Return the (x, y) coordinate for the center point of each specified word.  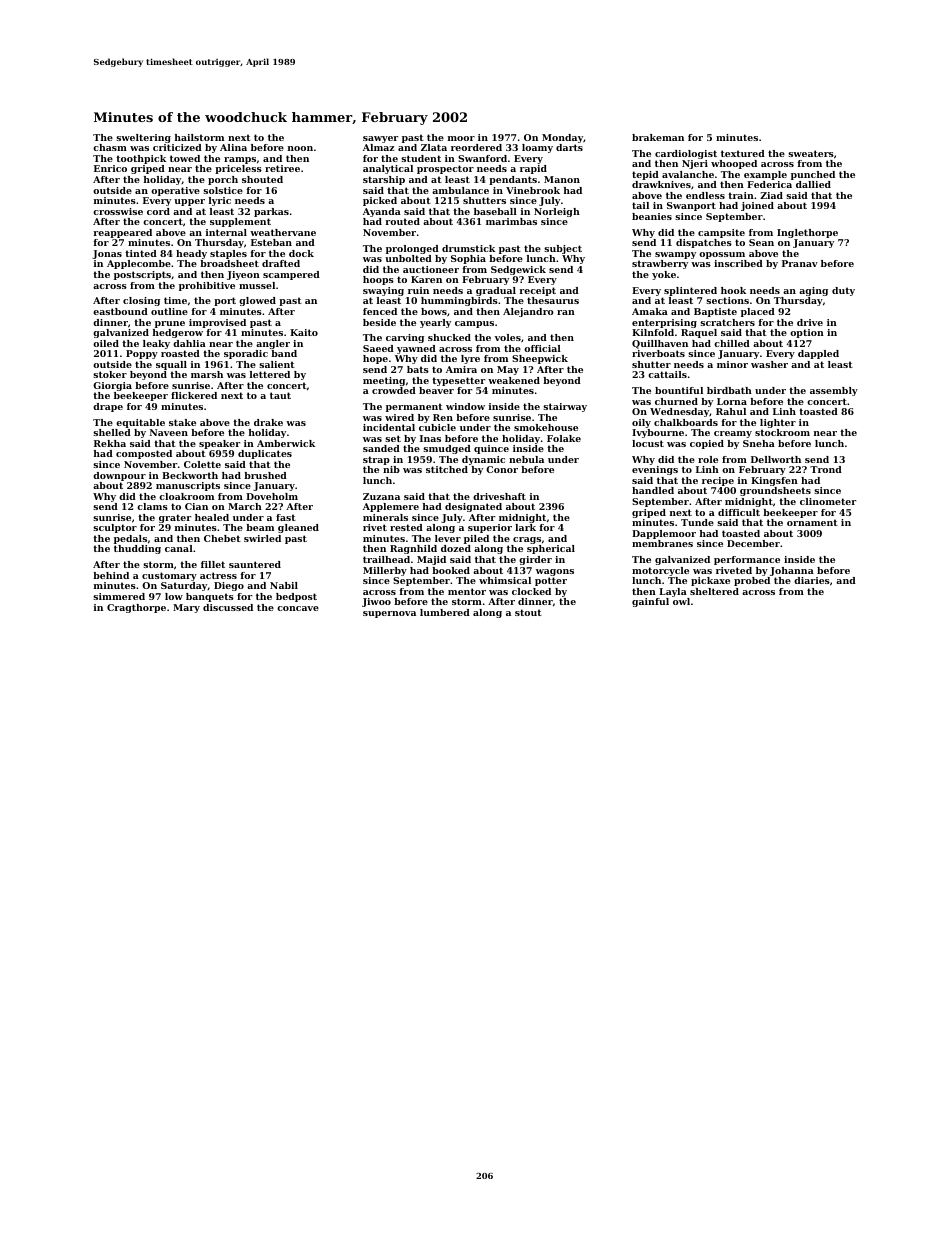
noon (300, 148)
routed (402, 221)
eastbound (120, 311)
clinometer (828, 501)
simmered (119, 596)
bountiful (679, 390)
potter (551, 581)
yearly (435, 323)
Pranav (800, 263)
